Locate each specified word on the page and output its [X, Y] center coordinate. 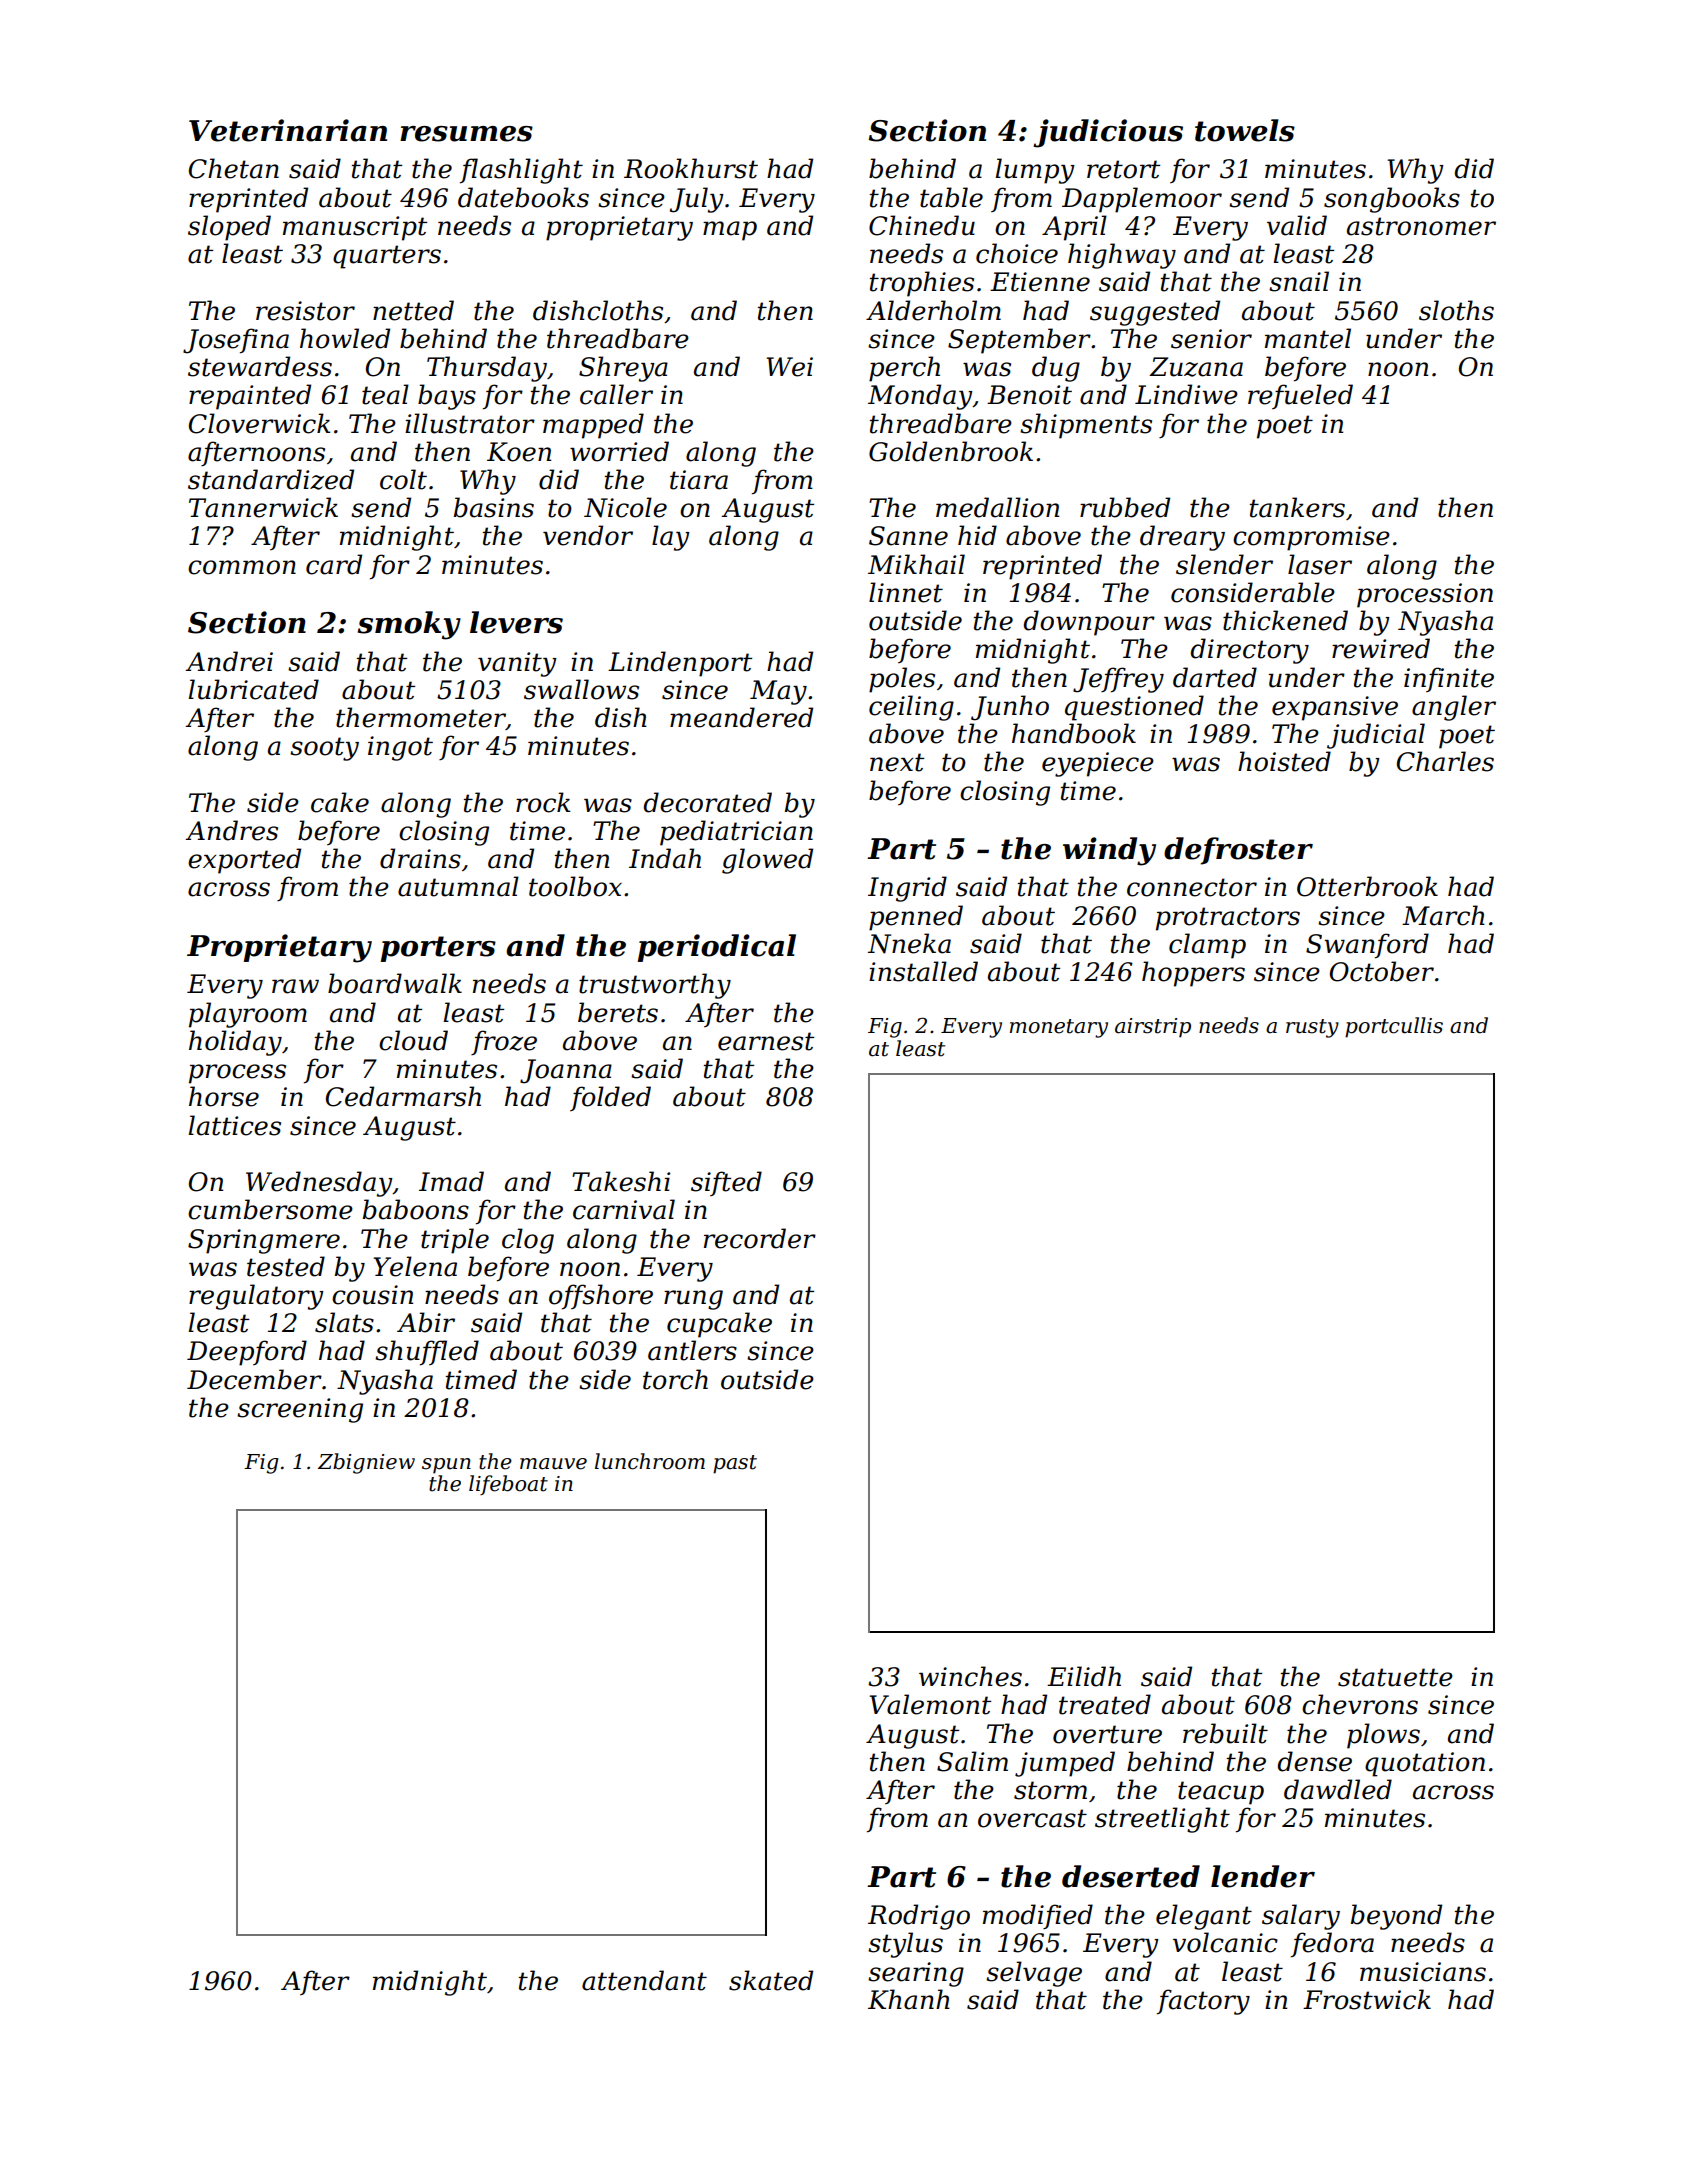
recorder [760, 1238]
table [951, 197]
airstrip [1153, 1028]
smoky [409, 625]
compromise [1311, 538]
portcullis [1394, 1027]
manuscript [355, 228]
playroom [248, 1015]
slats [344, 1322]
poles [902, 680]
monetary [1059, 1028]
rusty [1312, 1028]
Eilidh [1084, 1676]
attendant [644, 1980]
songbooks [1392, 200]
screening [300, 1410]
